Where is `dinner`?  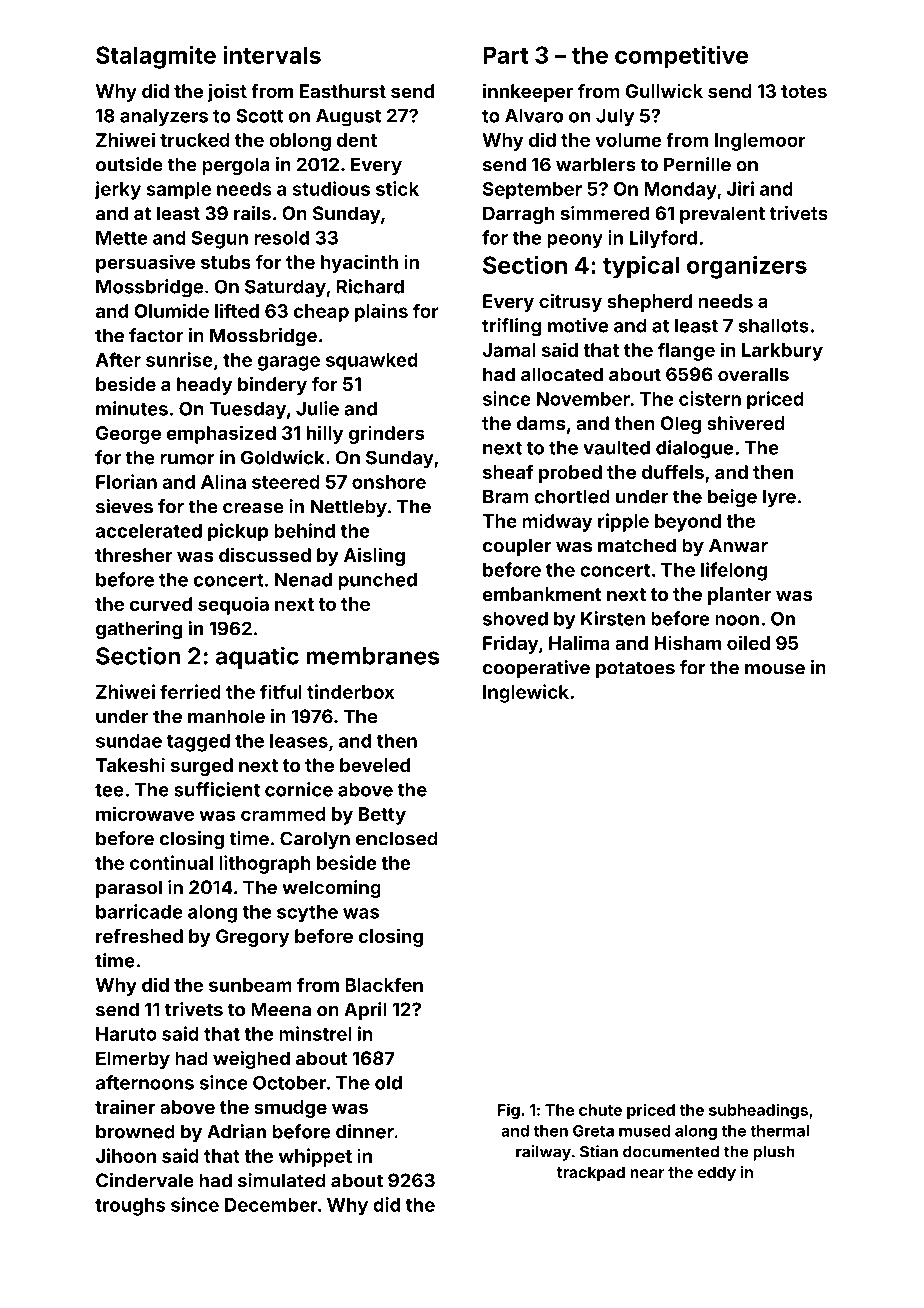
dinner is located at coordinates (365, 1131).
